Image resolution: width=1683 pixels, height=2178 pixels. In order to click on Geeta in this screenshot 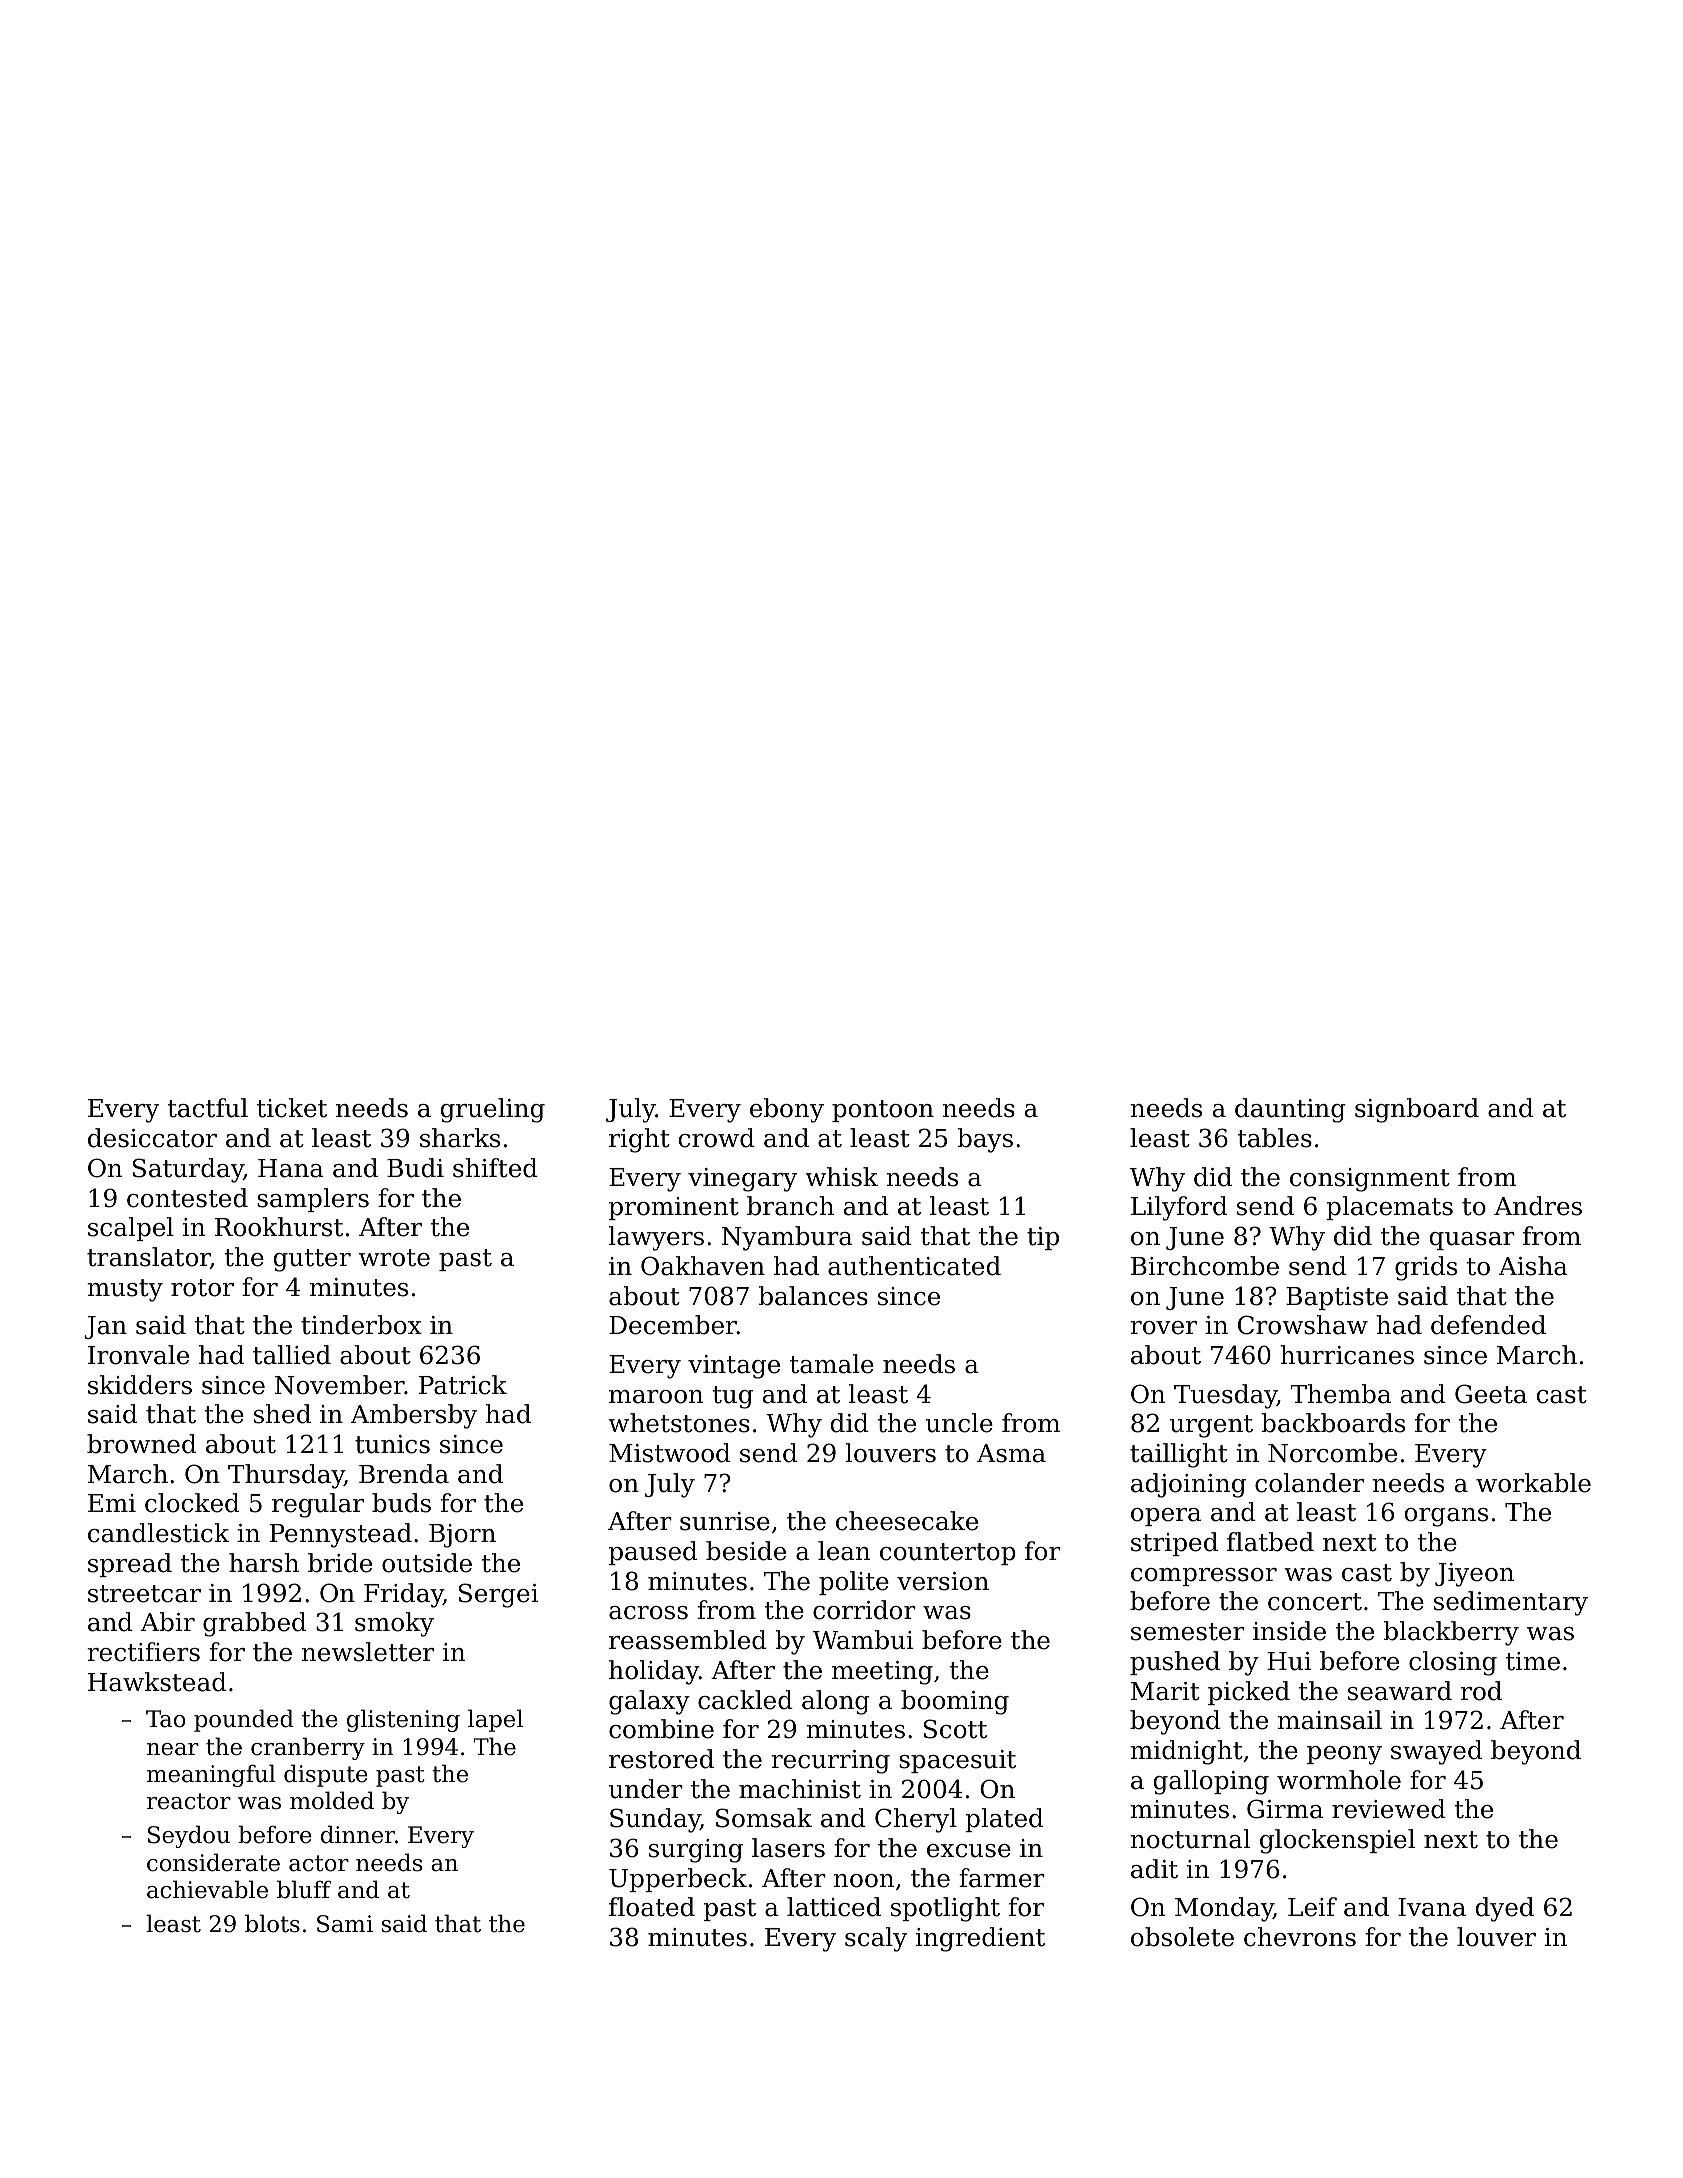, I will do `click(1491, 1394)`.
